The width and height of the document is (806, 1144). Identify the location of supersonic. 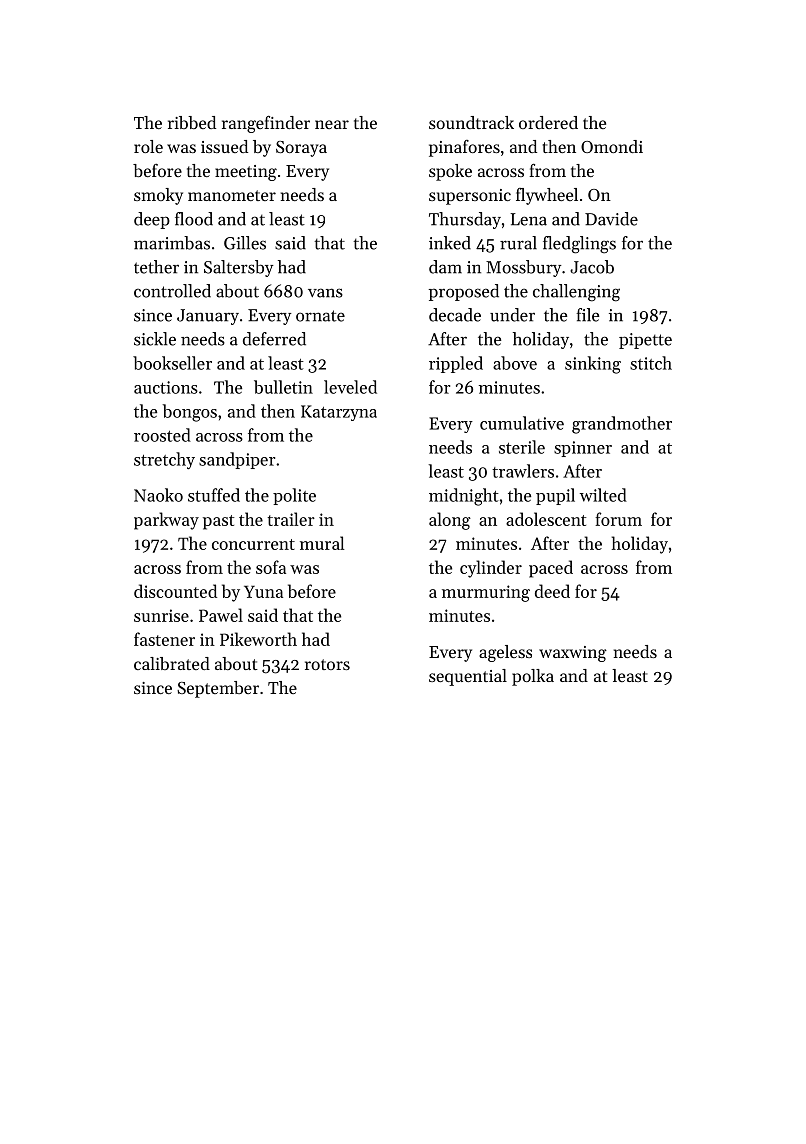
(470, 197).
